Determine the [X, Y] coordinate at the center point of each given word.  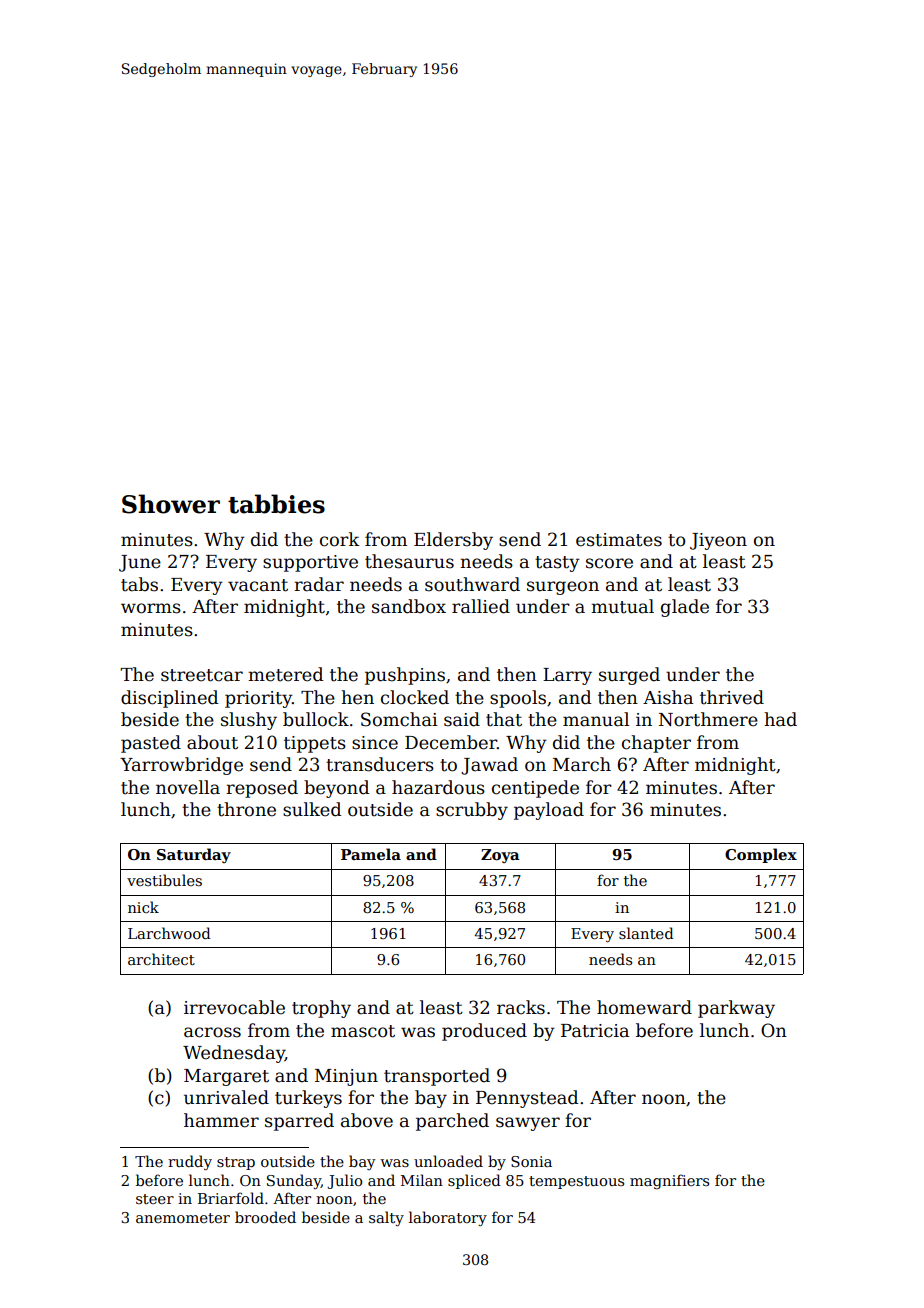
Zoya [500, 856]
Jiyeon [718, 541]
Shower [171, 504]
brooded [265, 1217]
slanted [646, 933]
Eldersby [453, 541]
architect [161, 959]
